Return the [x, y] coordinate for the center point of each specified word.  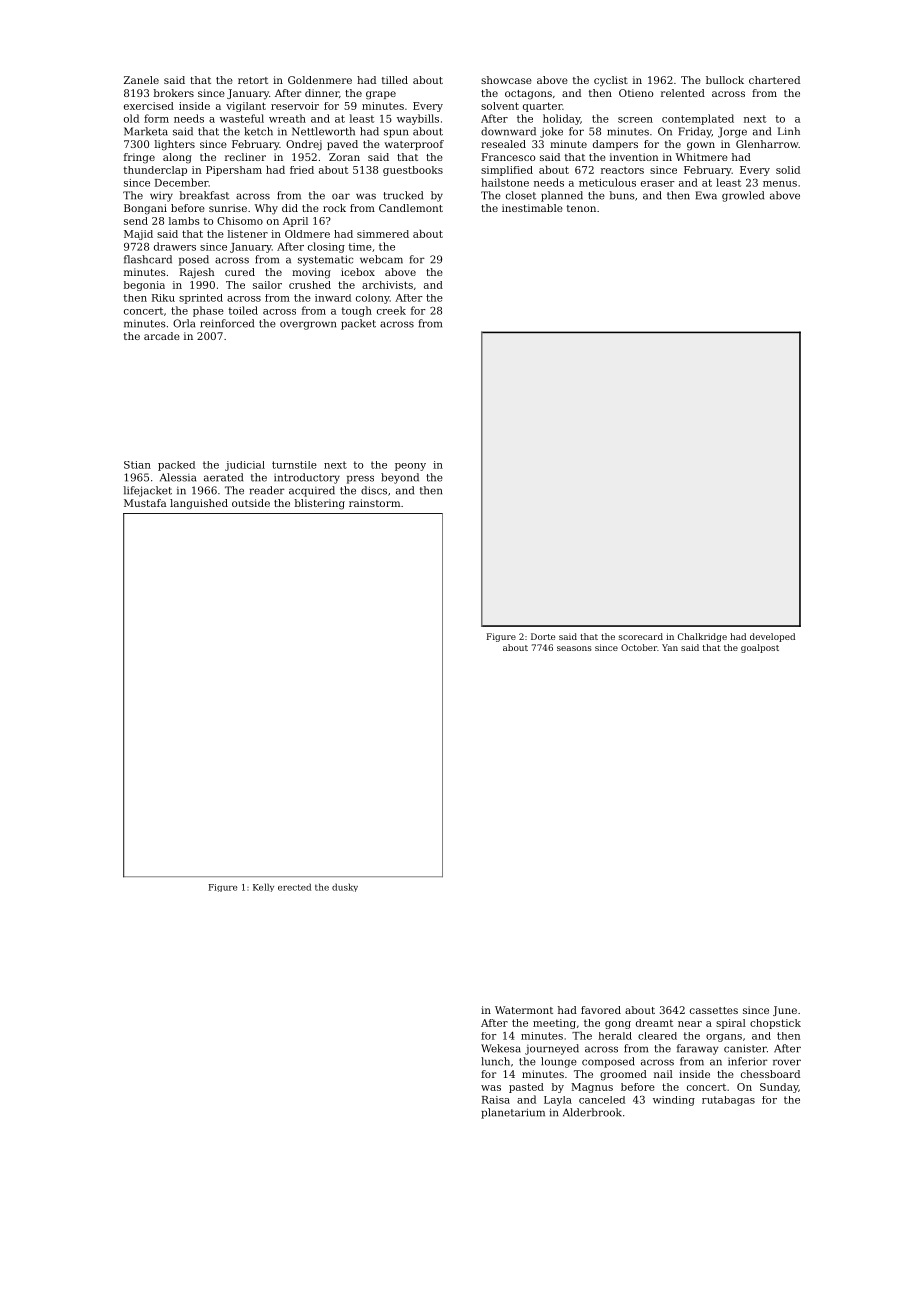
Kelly [263, 887]
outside [251, 503]
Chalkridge [702, 637]
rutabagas [728, 1101]
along [177, 158]
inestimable [532, 208]
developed [772, 637]
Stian [137, 465]
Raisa [496, 1100]
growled [743, 196]
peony [410, 467]
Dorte [543, 636]
